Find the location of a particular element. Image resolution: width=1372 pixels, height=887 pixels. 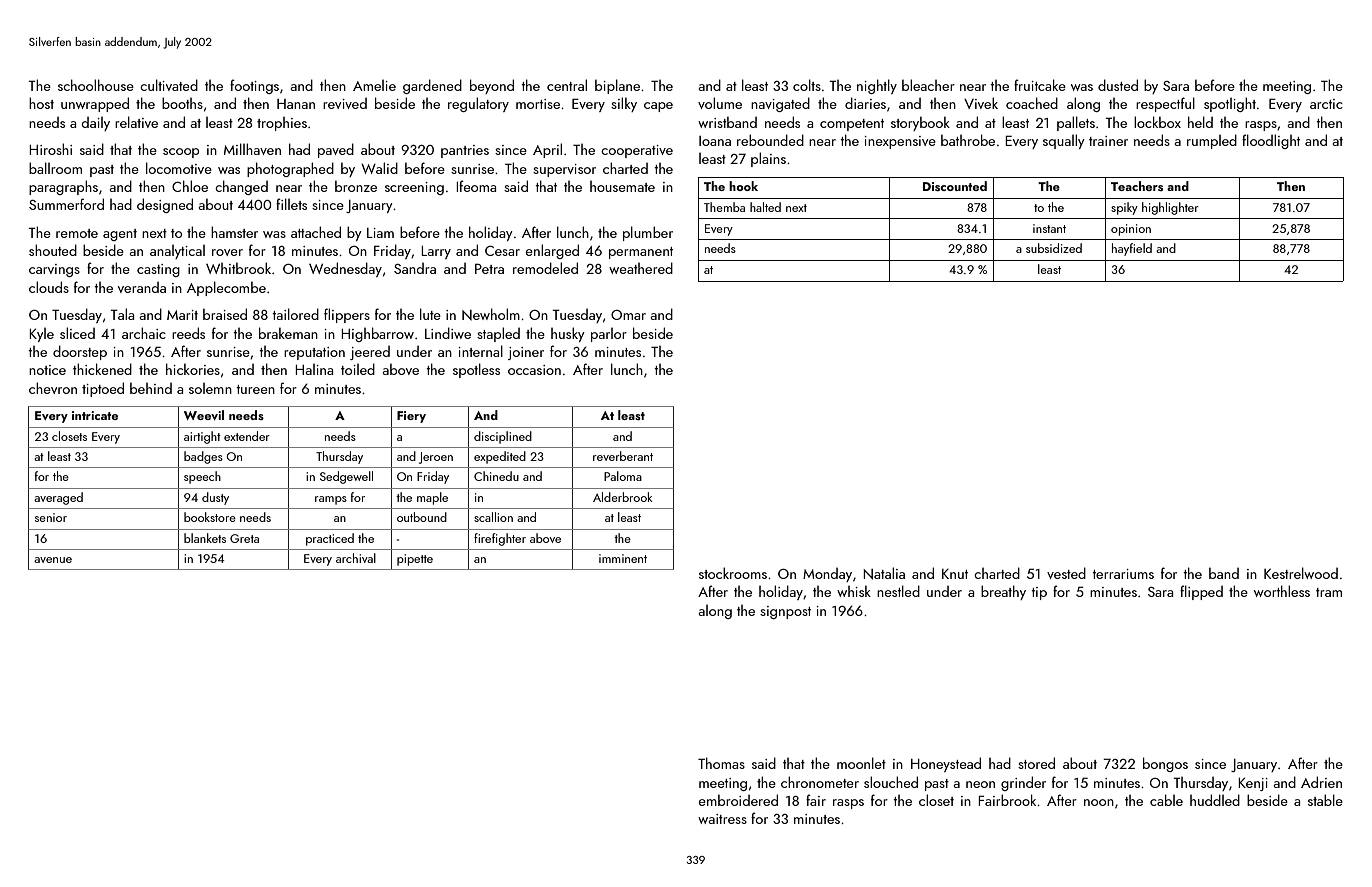

senior is located at coordinates (51, 517).
